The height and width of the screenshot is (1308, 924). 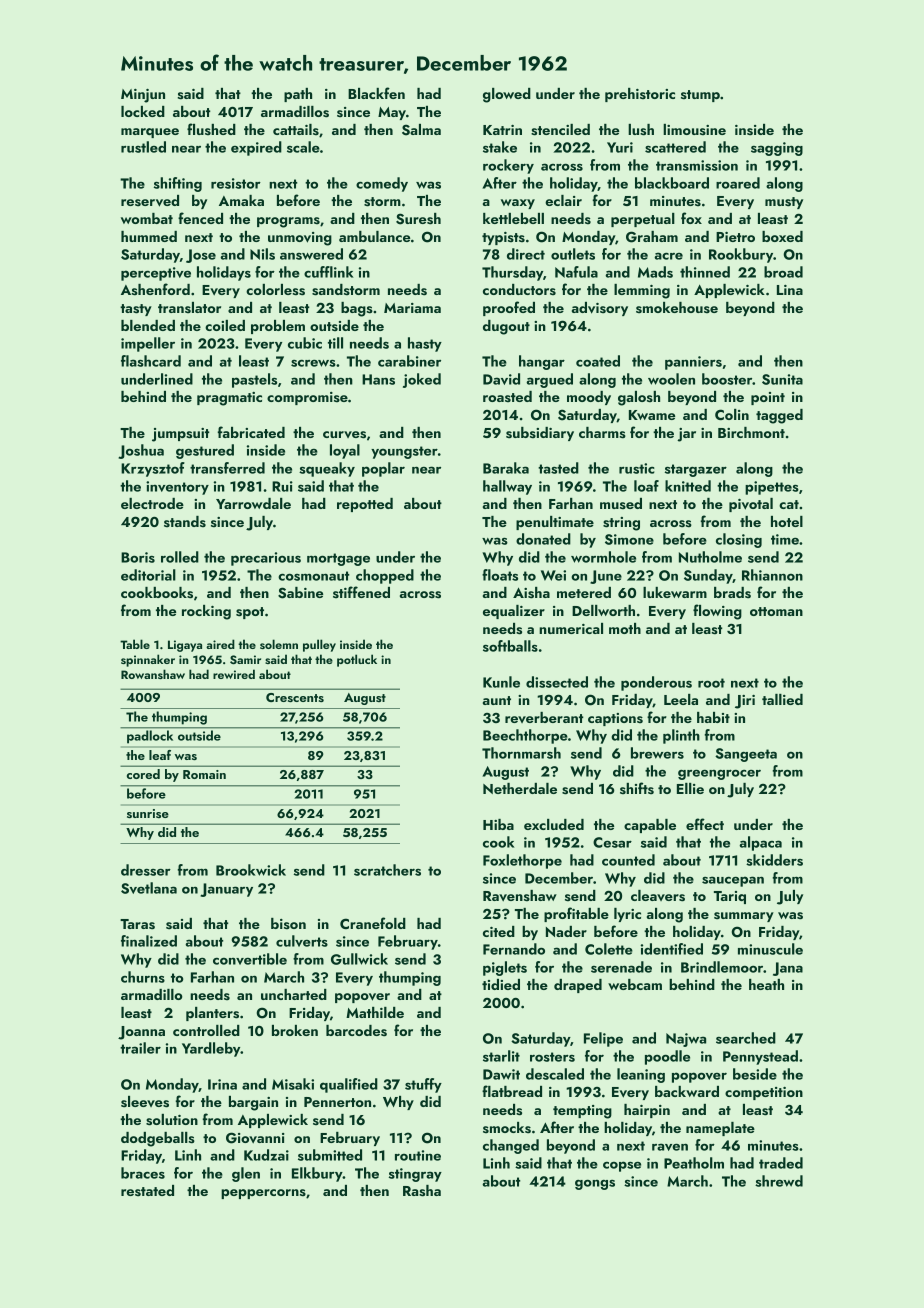 What do you see at coordinates (298, 95) in the screenshot?
I see `path` at bounding box center [298, 95].
